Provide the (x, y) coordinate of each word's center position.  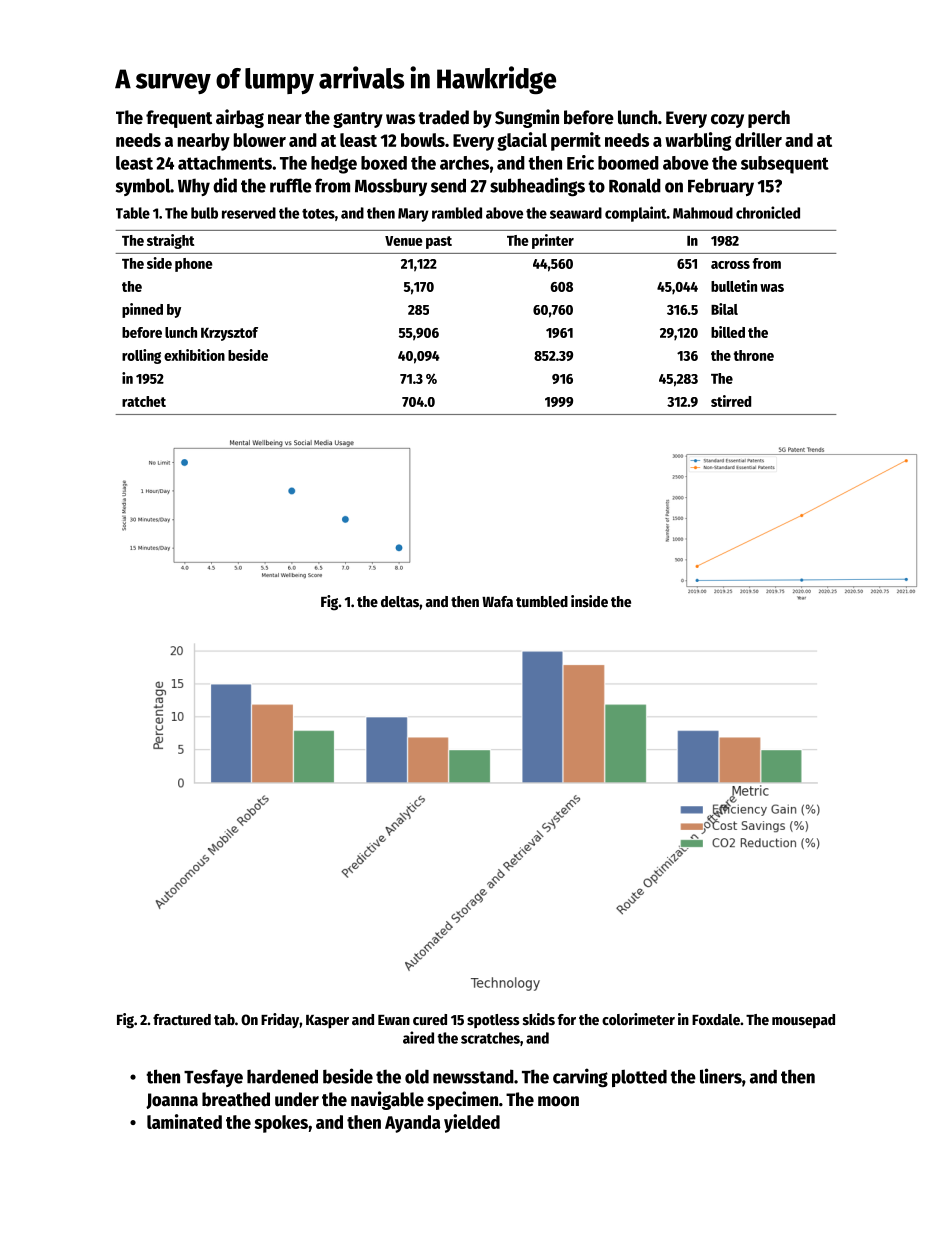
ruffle (291, 185)
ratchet (144, 401)
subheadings (537, 187)
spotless (493, 1021)
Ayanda (412, 1124)
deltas (400, 601)
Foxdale (716, 1019)
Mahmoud (703, 213)
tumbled (542, 601)
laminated (184, 1121)
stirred (731, 401)
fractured (182, 1019)
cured (430, 1019)
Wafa (497, 601)
